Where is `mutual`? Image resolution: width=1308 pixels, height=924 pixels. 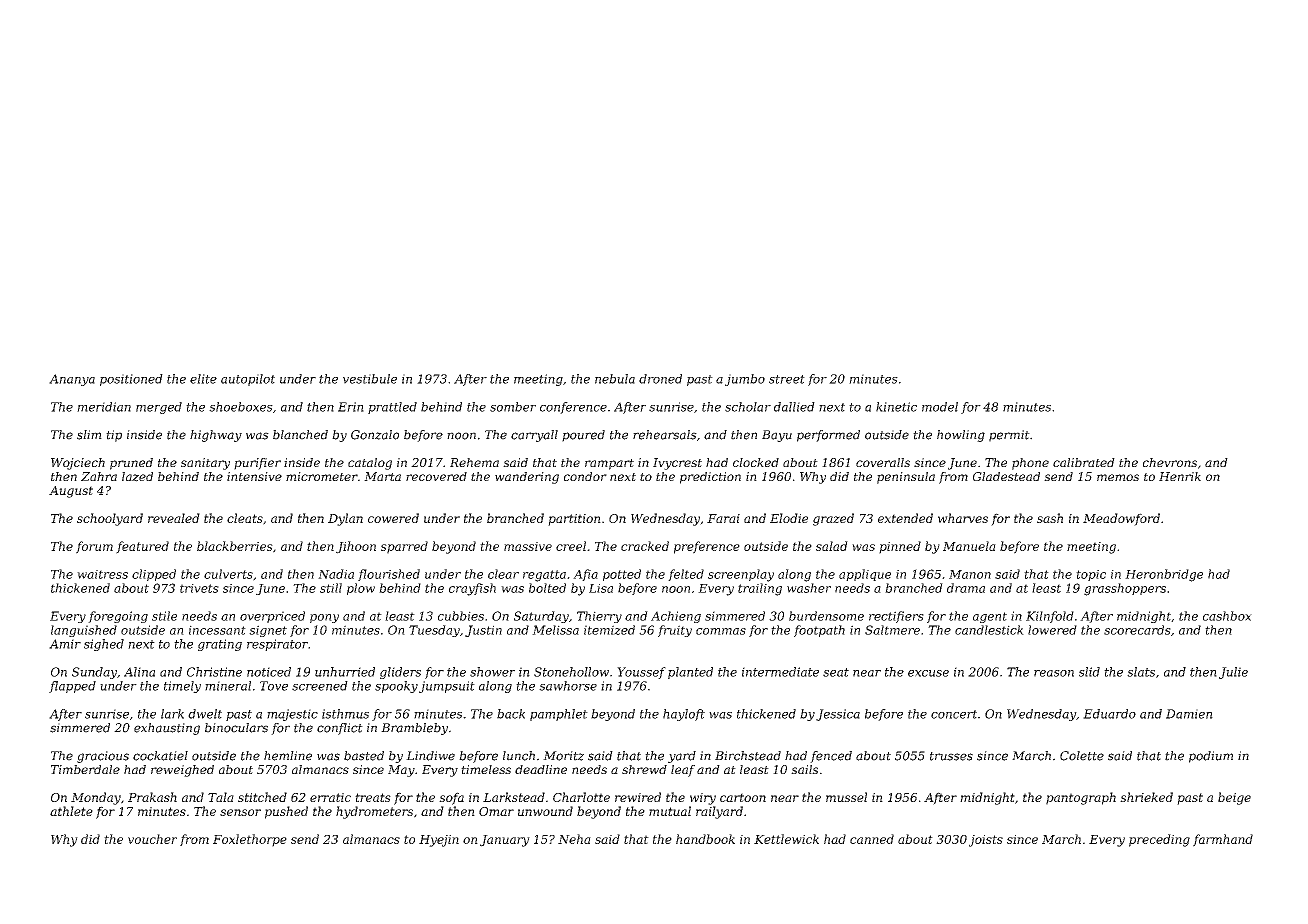
mutual is located at coordinates (670, 811).
